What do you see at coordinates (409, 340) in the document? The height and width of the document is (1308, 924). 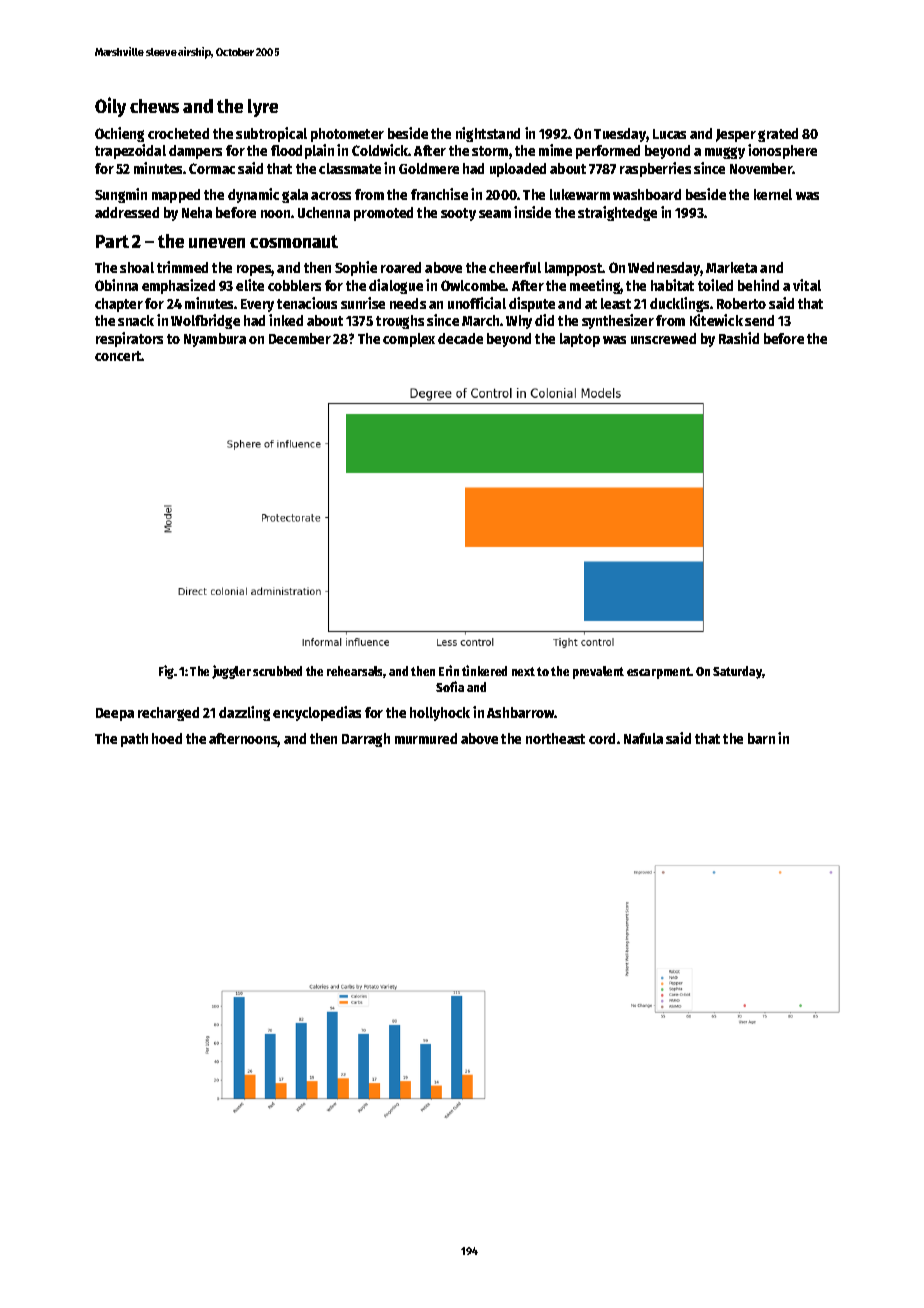 I see `complex` at bounding box center [409, 340].
